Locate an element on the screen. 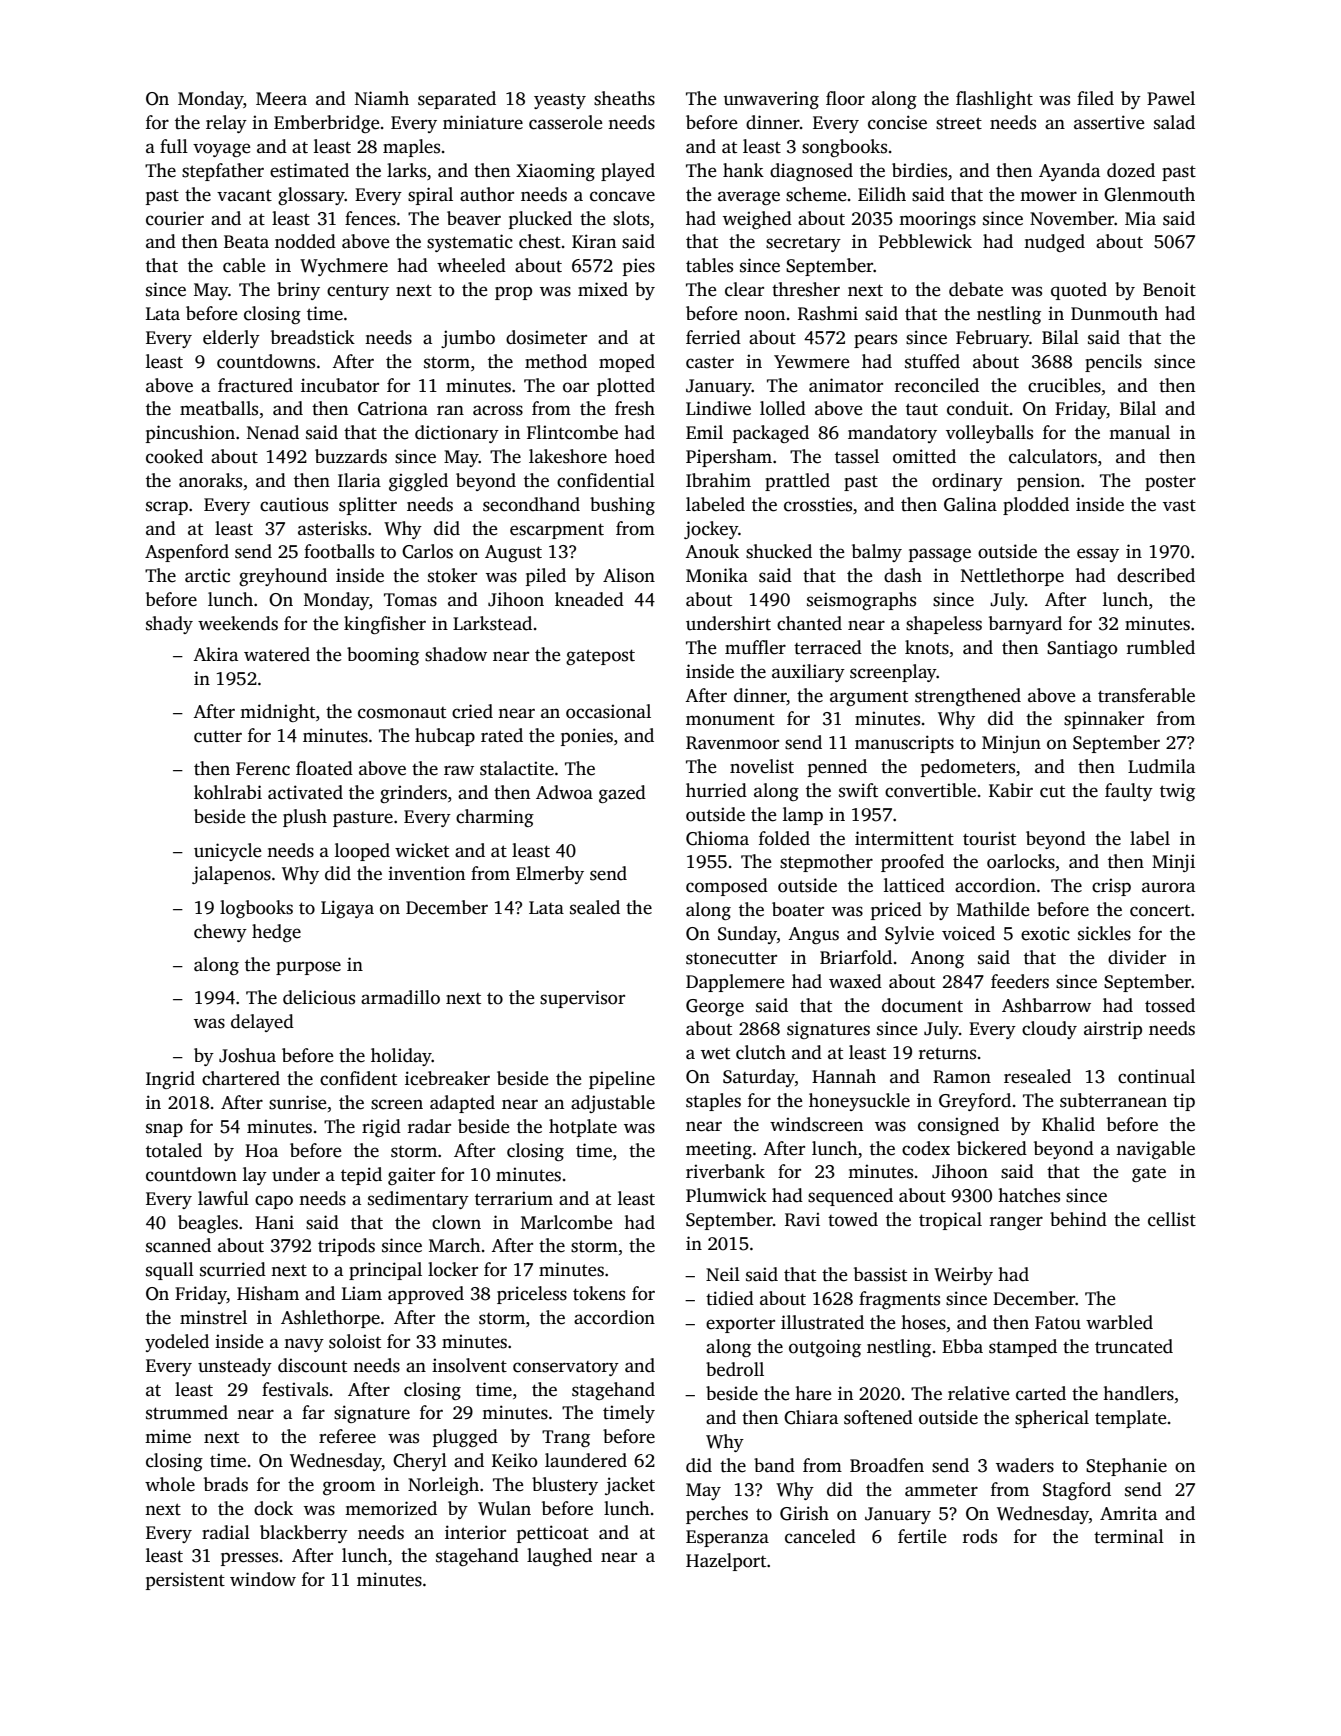 Image resolution: width=1341 pixels, height=1736 pixels. Rashmi is located at coordinates (828, 313).
